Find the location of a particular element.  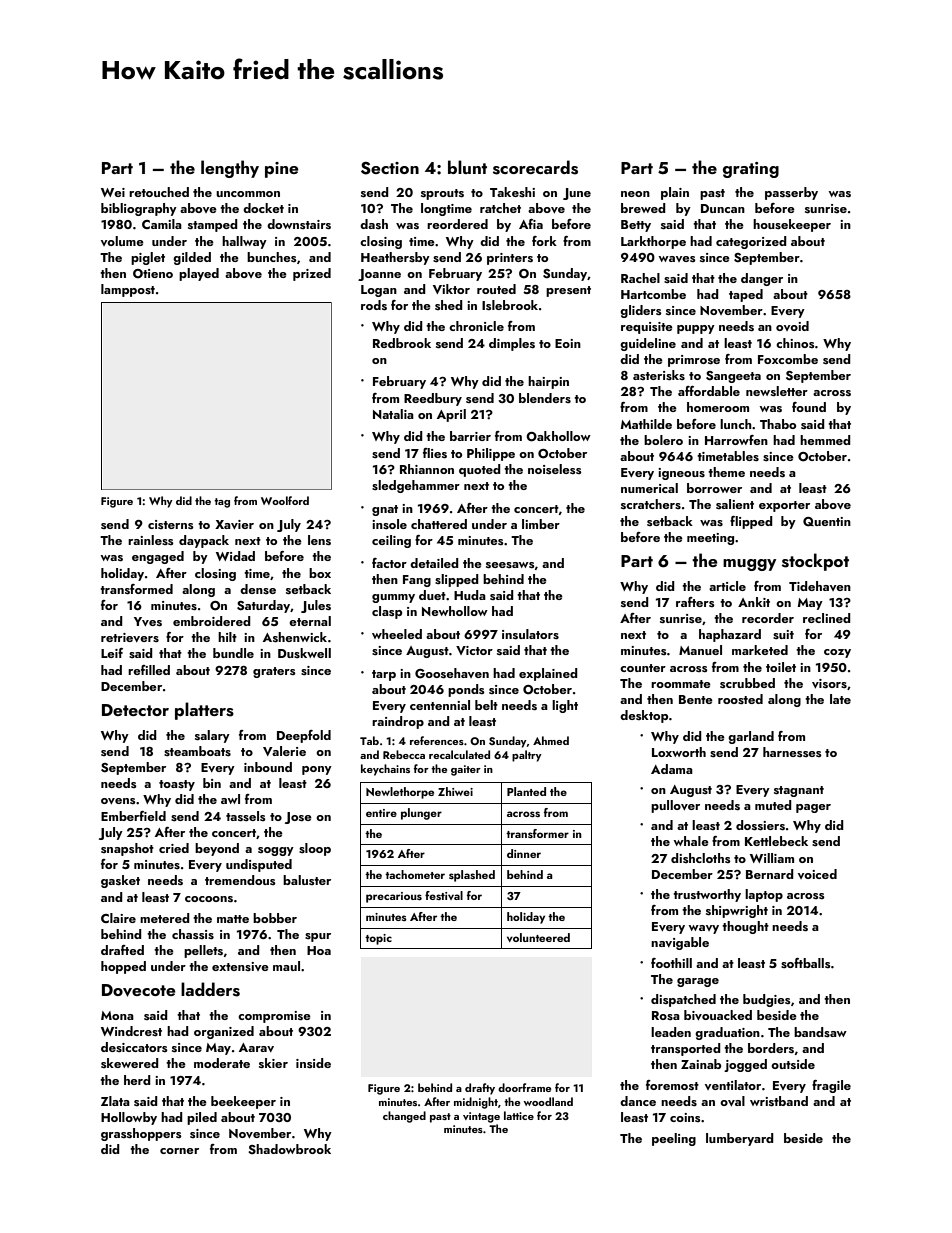

extensive is located at coordinates (240, 966).
